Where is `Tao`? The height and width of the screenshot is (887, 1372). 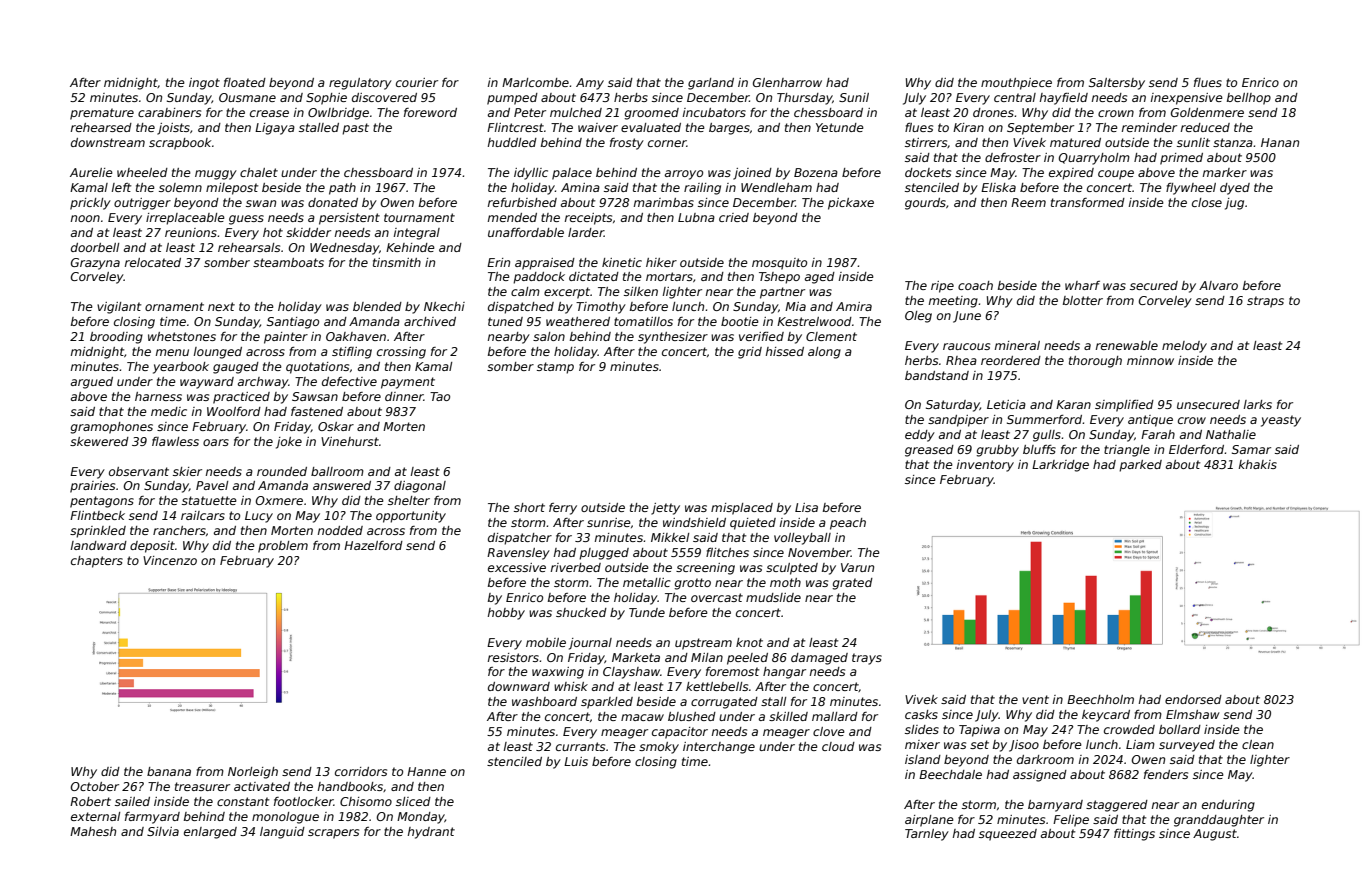 Tao is located at coordinates (440, 396).
